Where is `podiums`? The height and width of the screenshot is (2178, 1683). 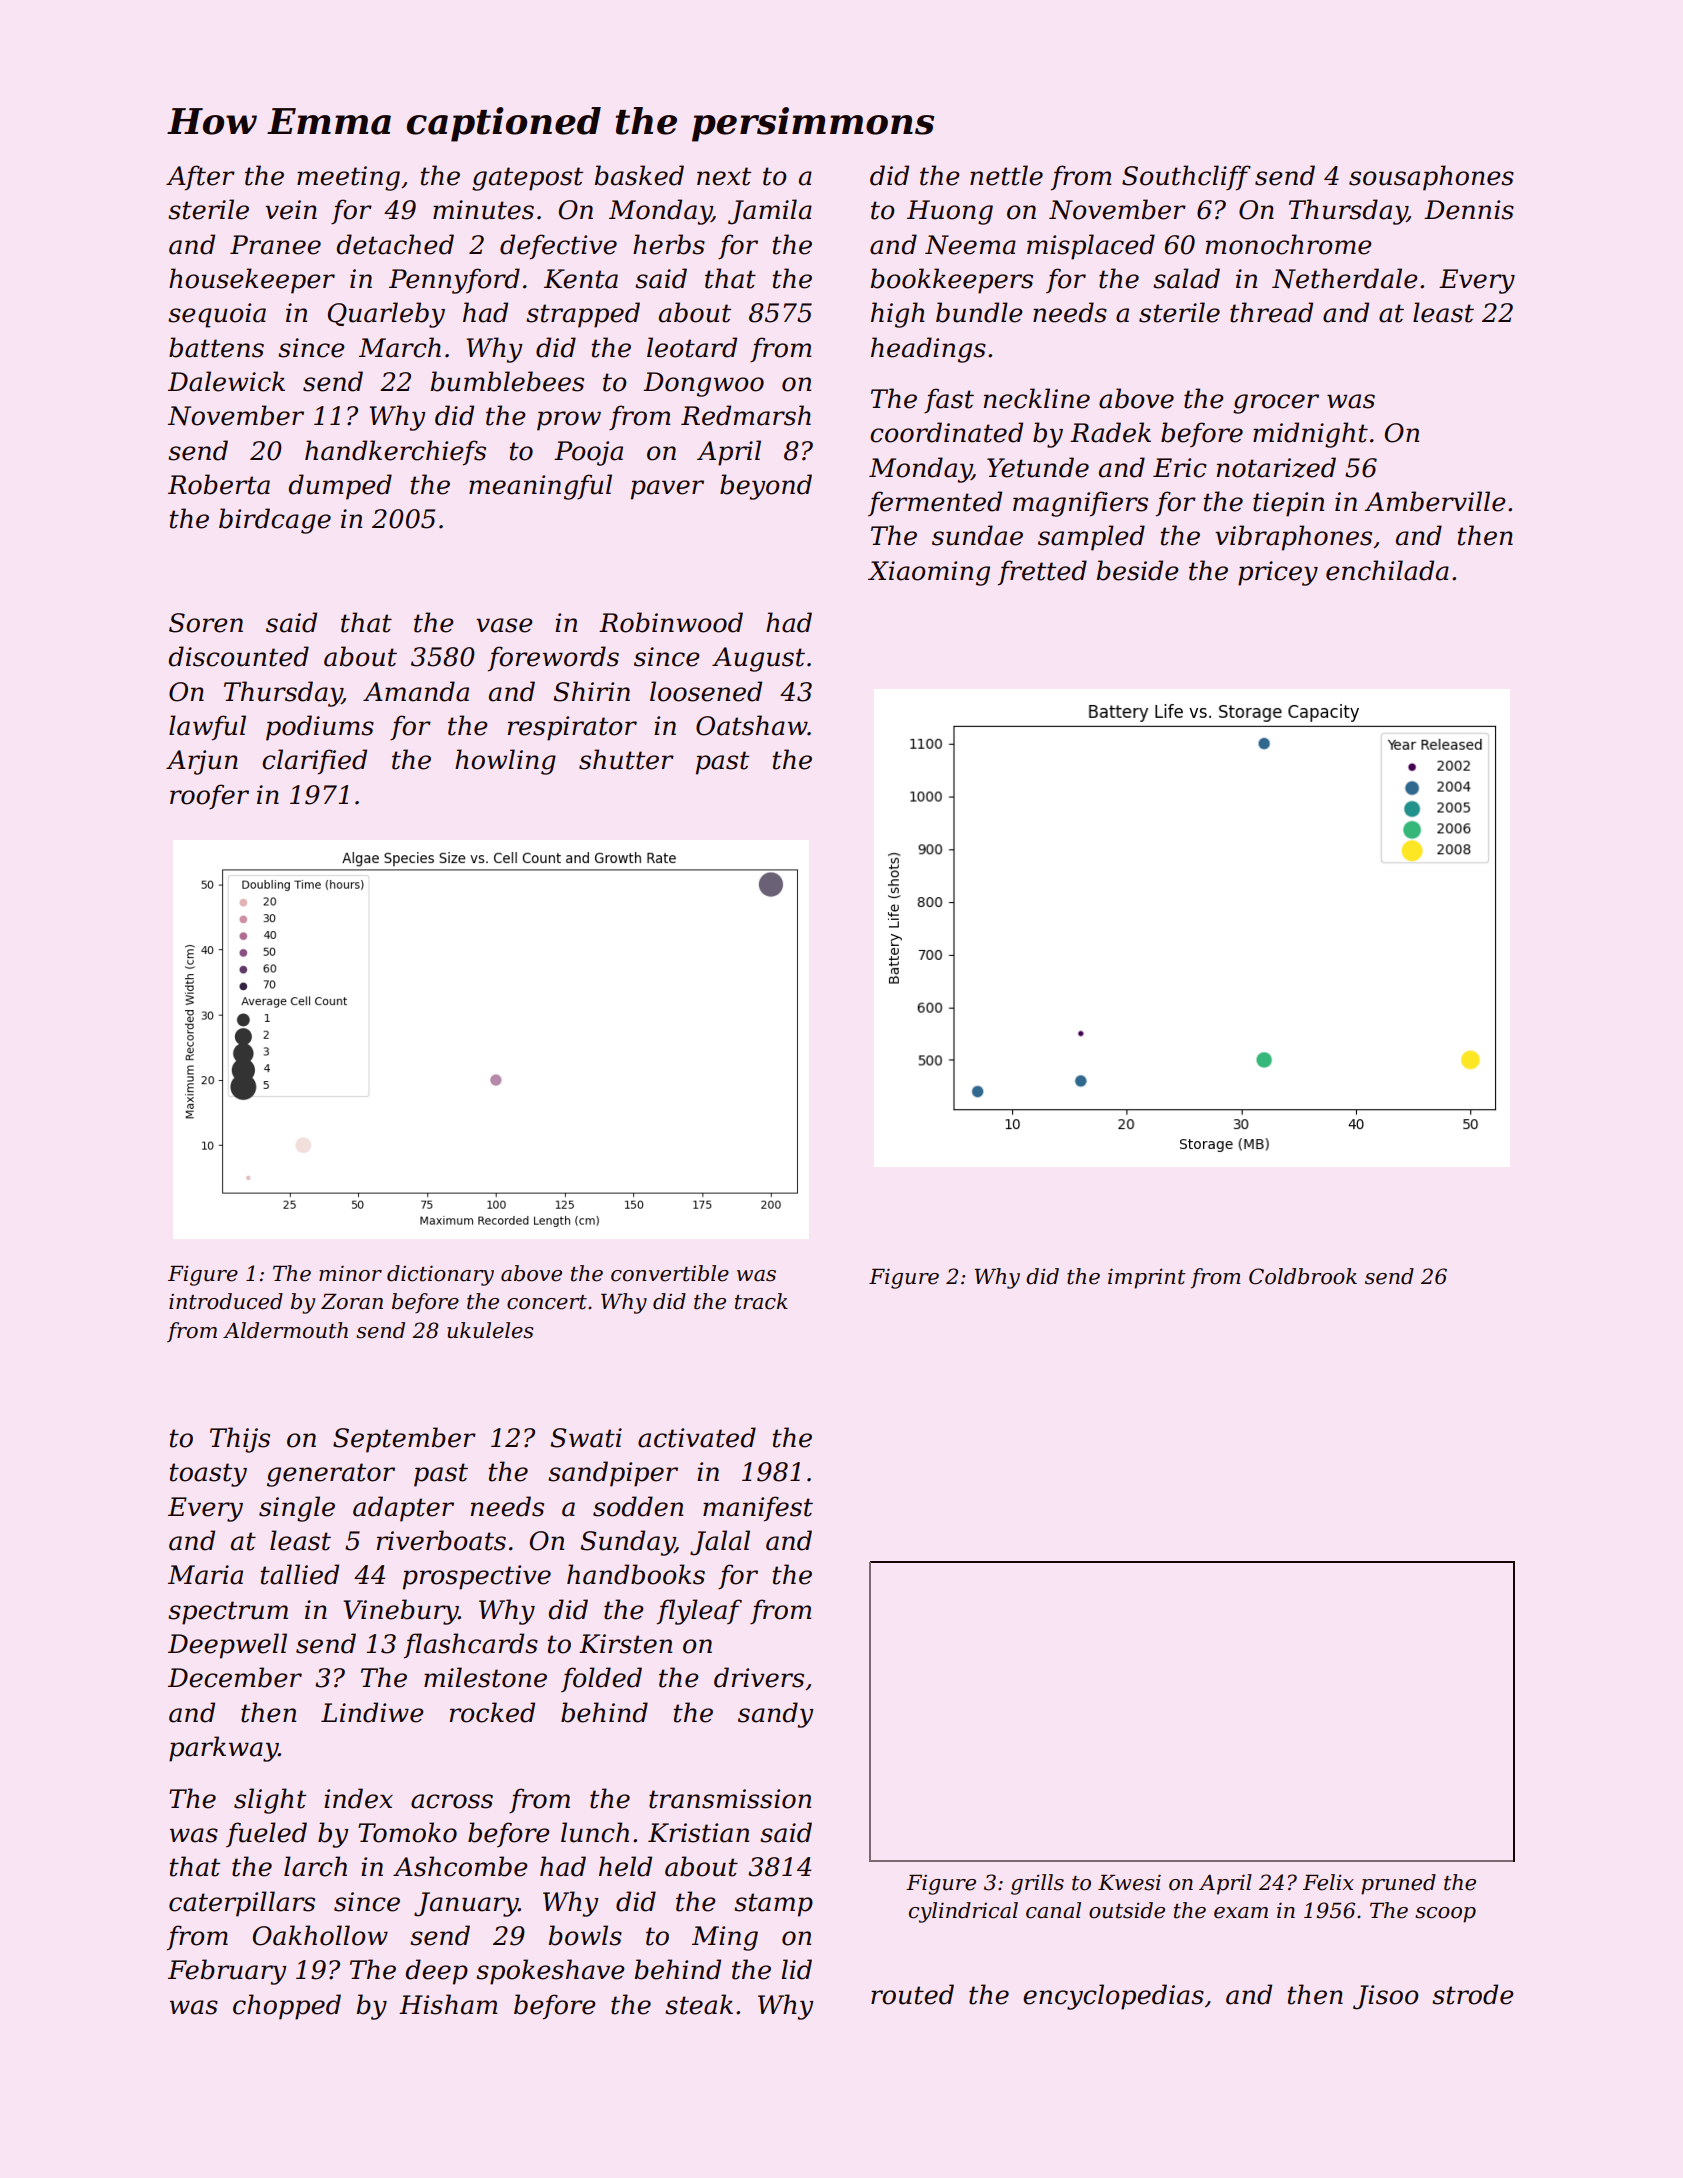
podiums is located at coordinates (320, 728).
